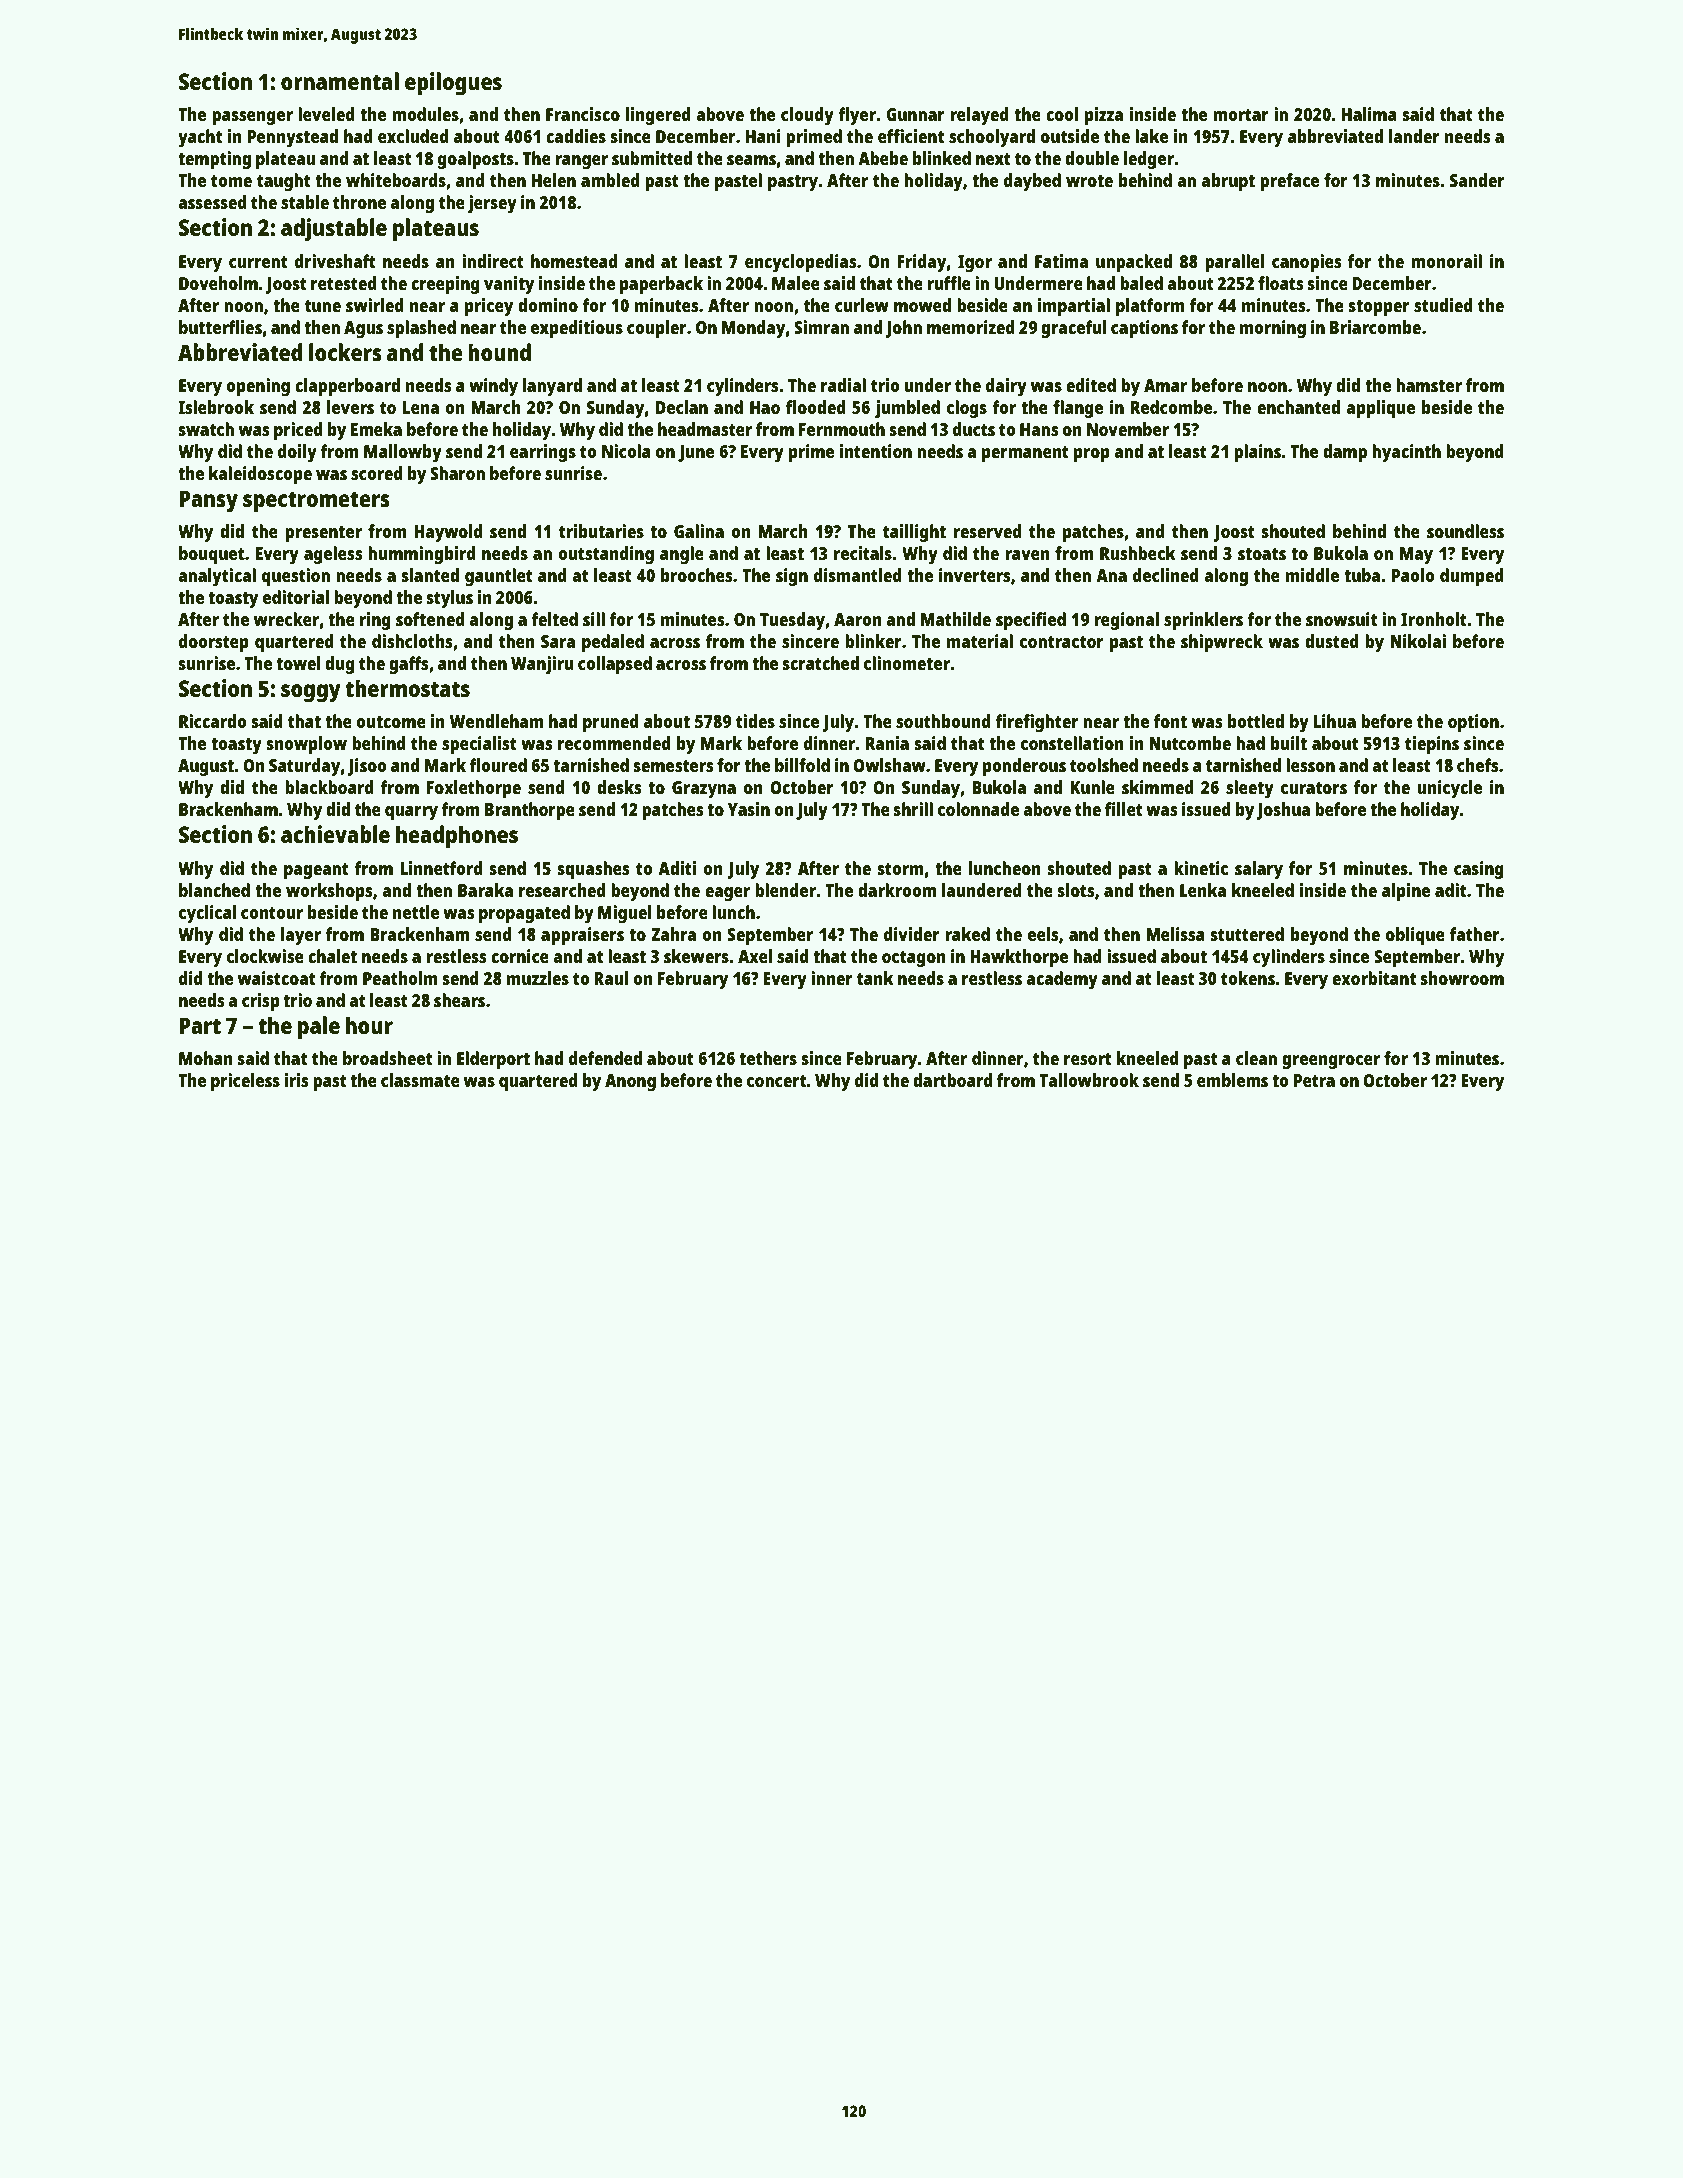  Describe the element at coordinates (887, 743) in the image. I see `Rania` at that location.
